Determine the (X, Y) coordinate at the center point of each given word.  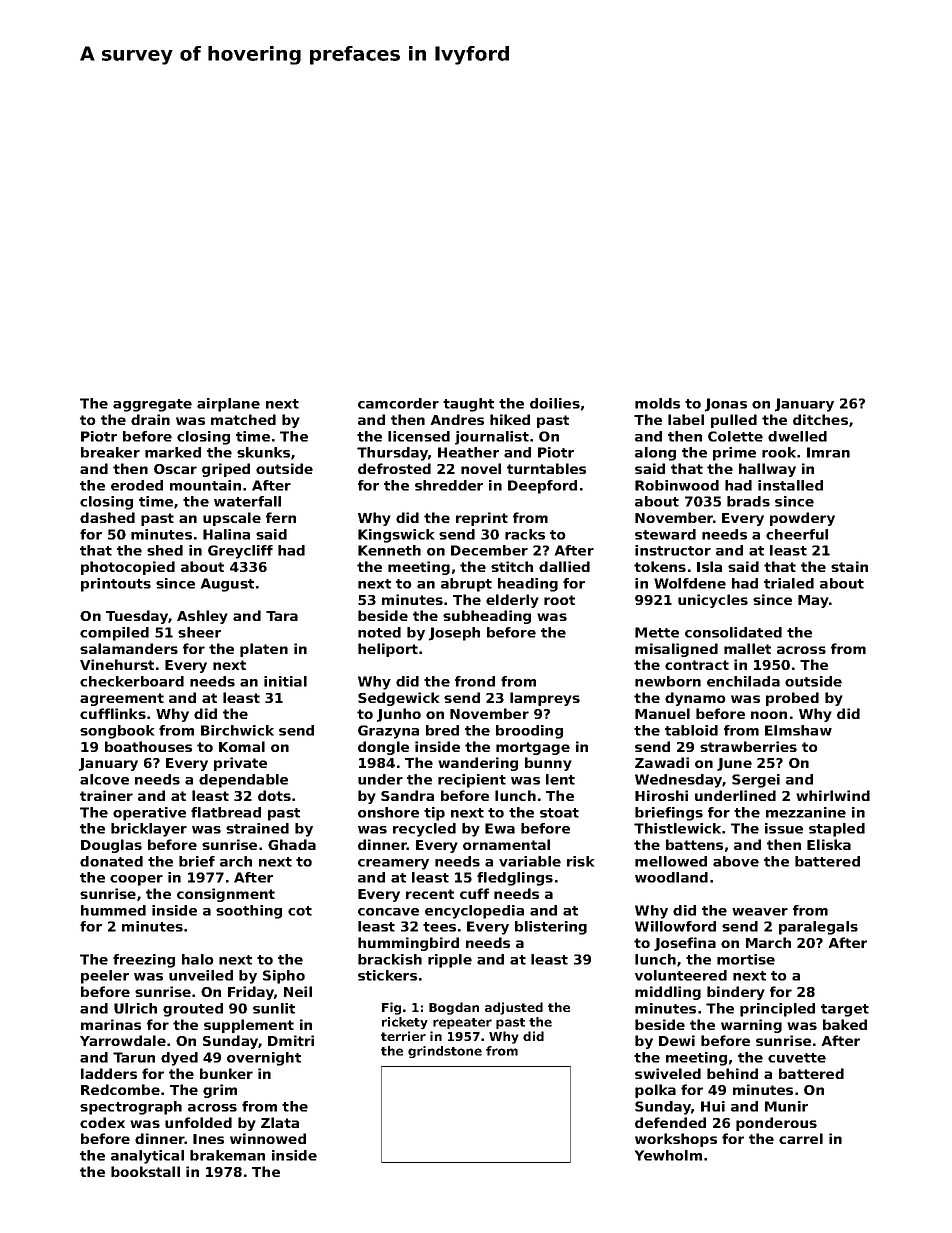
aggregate (152, 405)
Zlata (280, 1122)
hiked (510, 419)
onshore (388, 812)
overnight (264, 1059)
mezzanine (806, 812)
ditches (820, 419)
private (240, 764)
